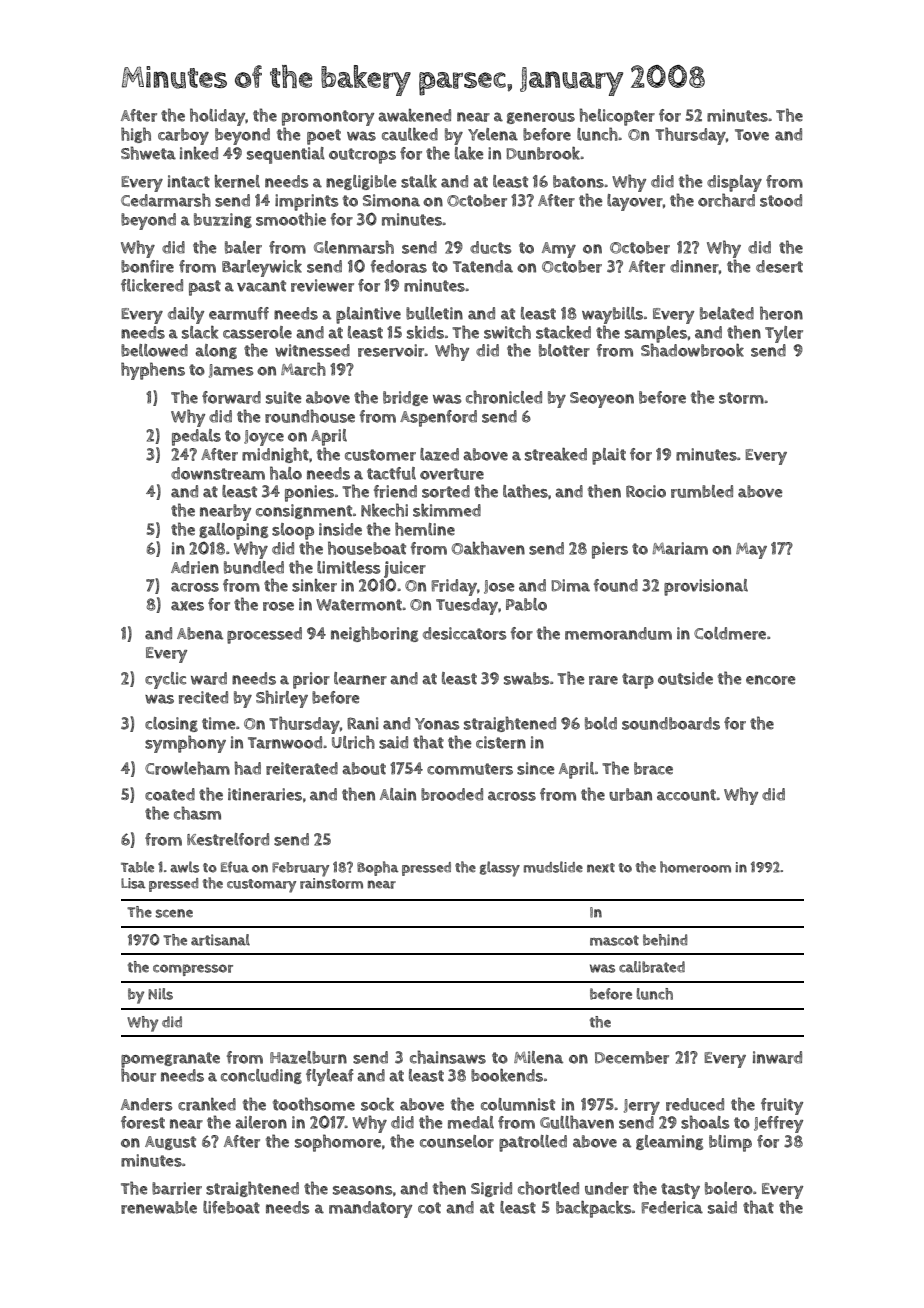  I want to click on Nils, so click(160, 994).
